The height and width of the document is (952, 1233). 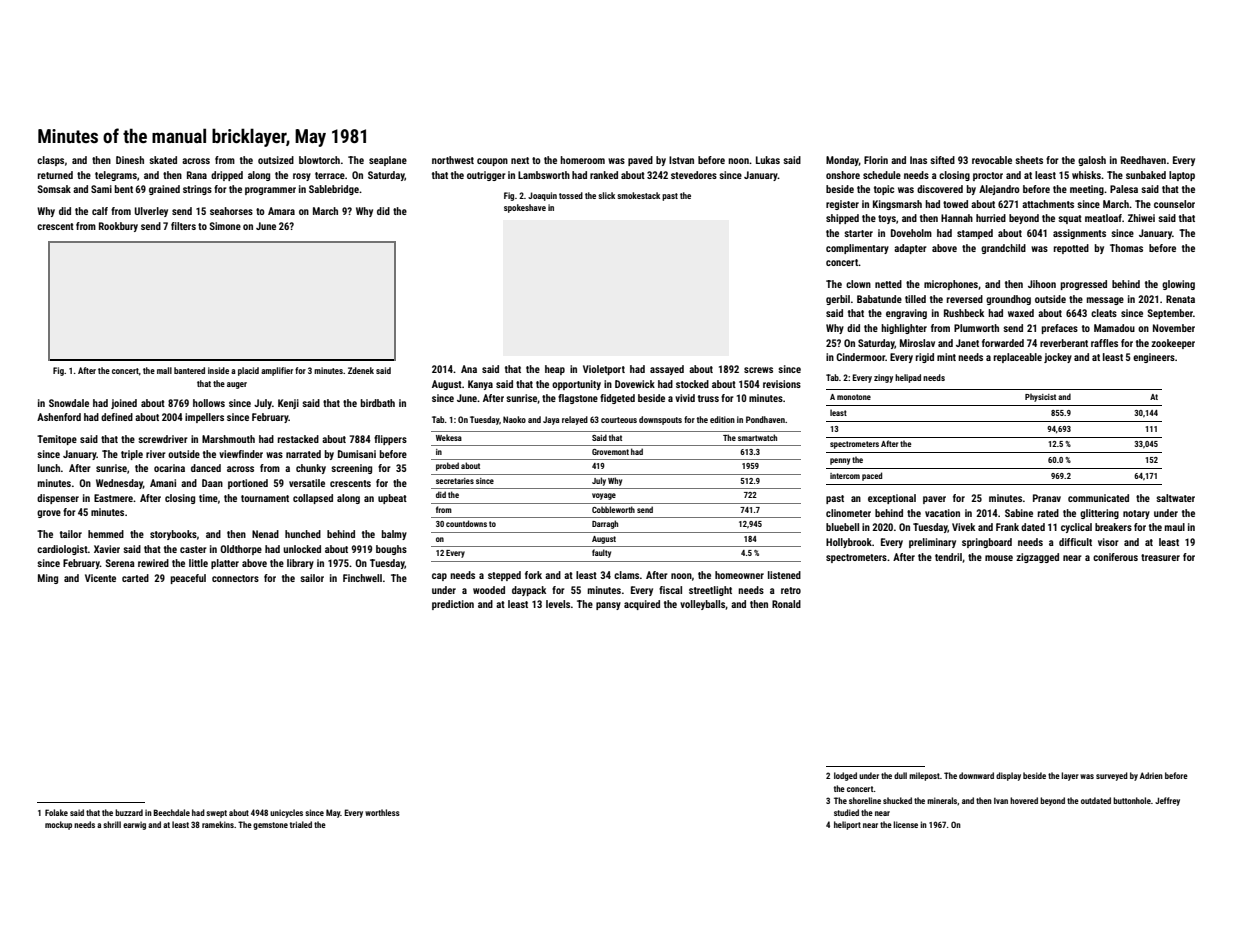 What do you see at coordinates (382, 812) in the document?
I see `worthless` at bounding box center [382, 812].
